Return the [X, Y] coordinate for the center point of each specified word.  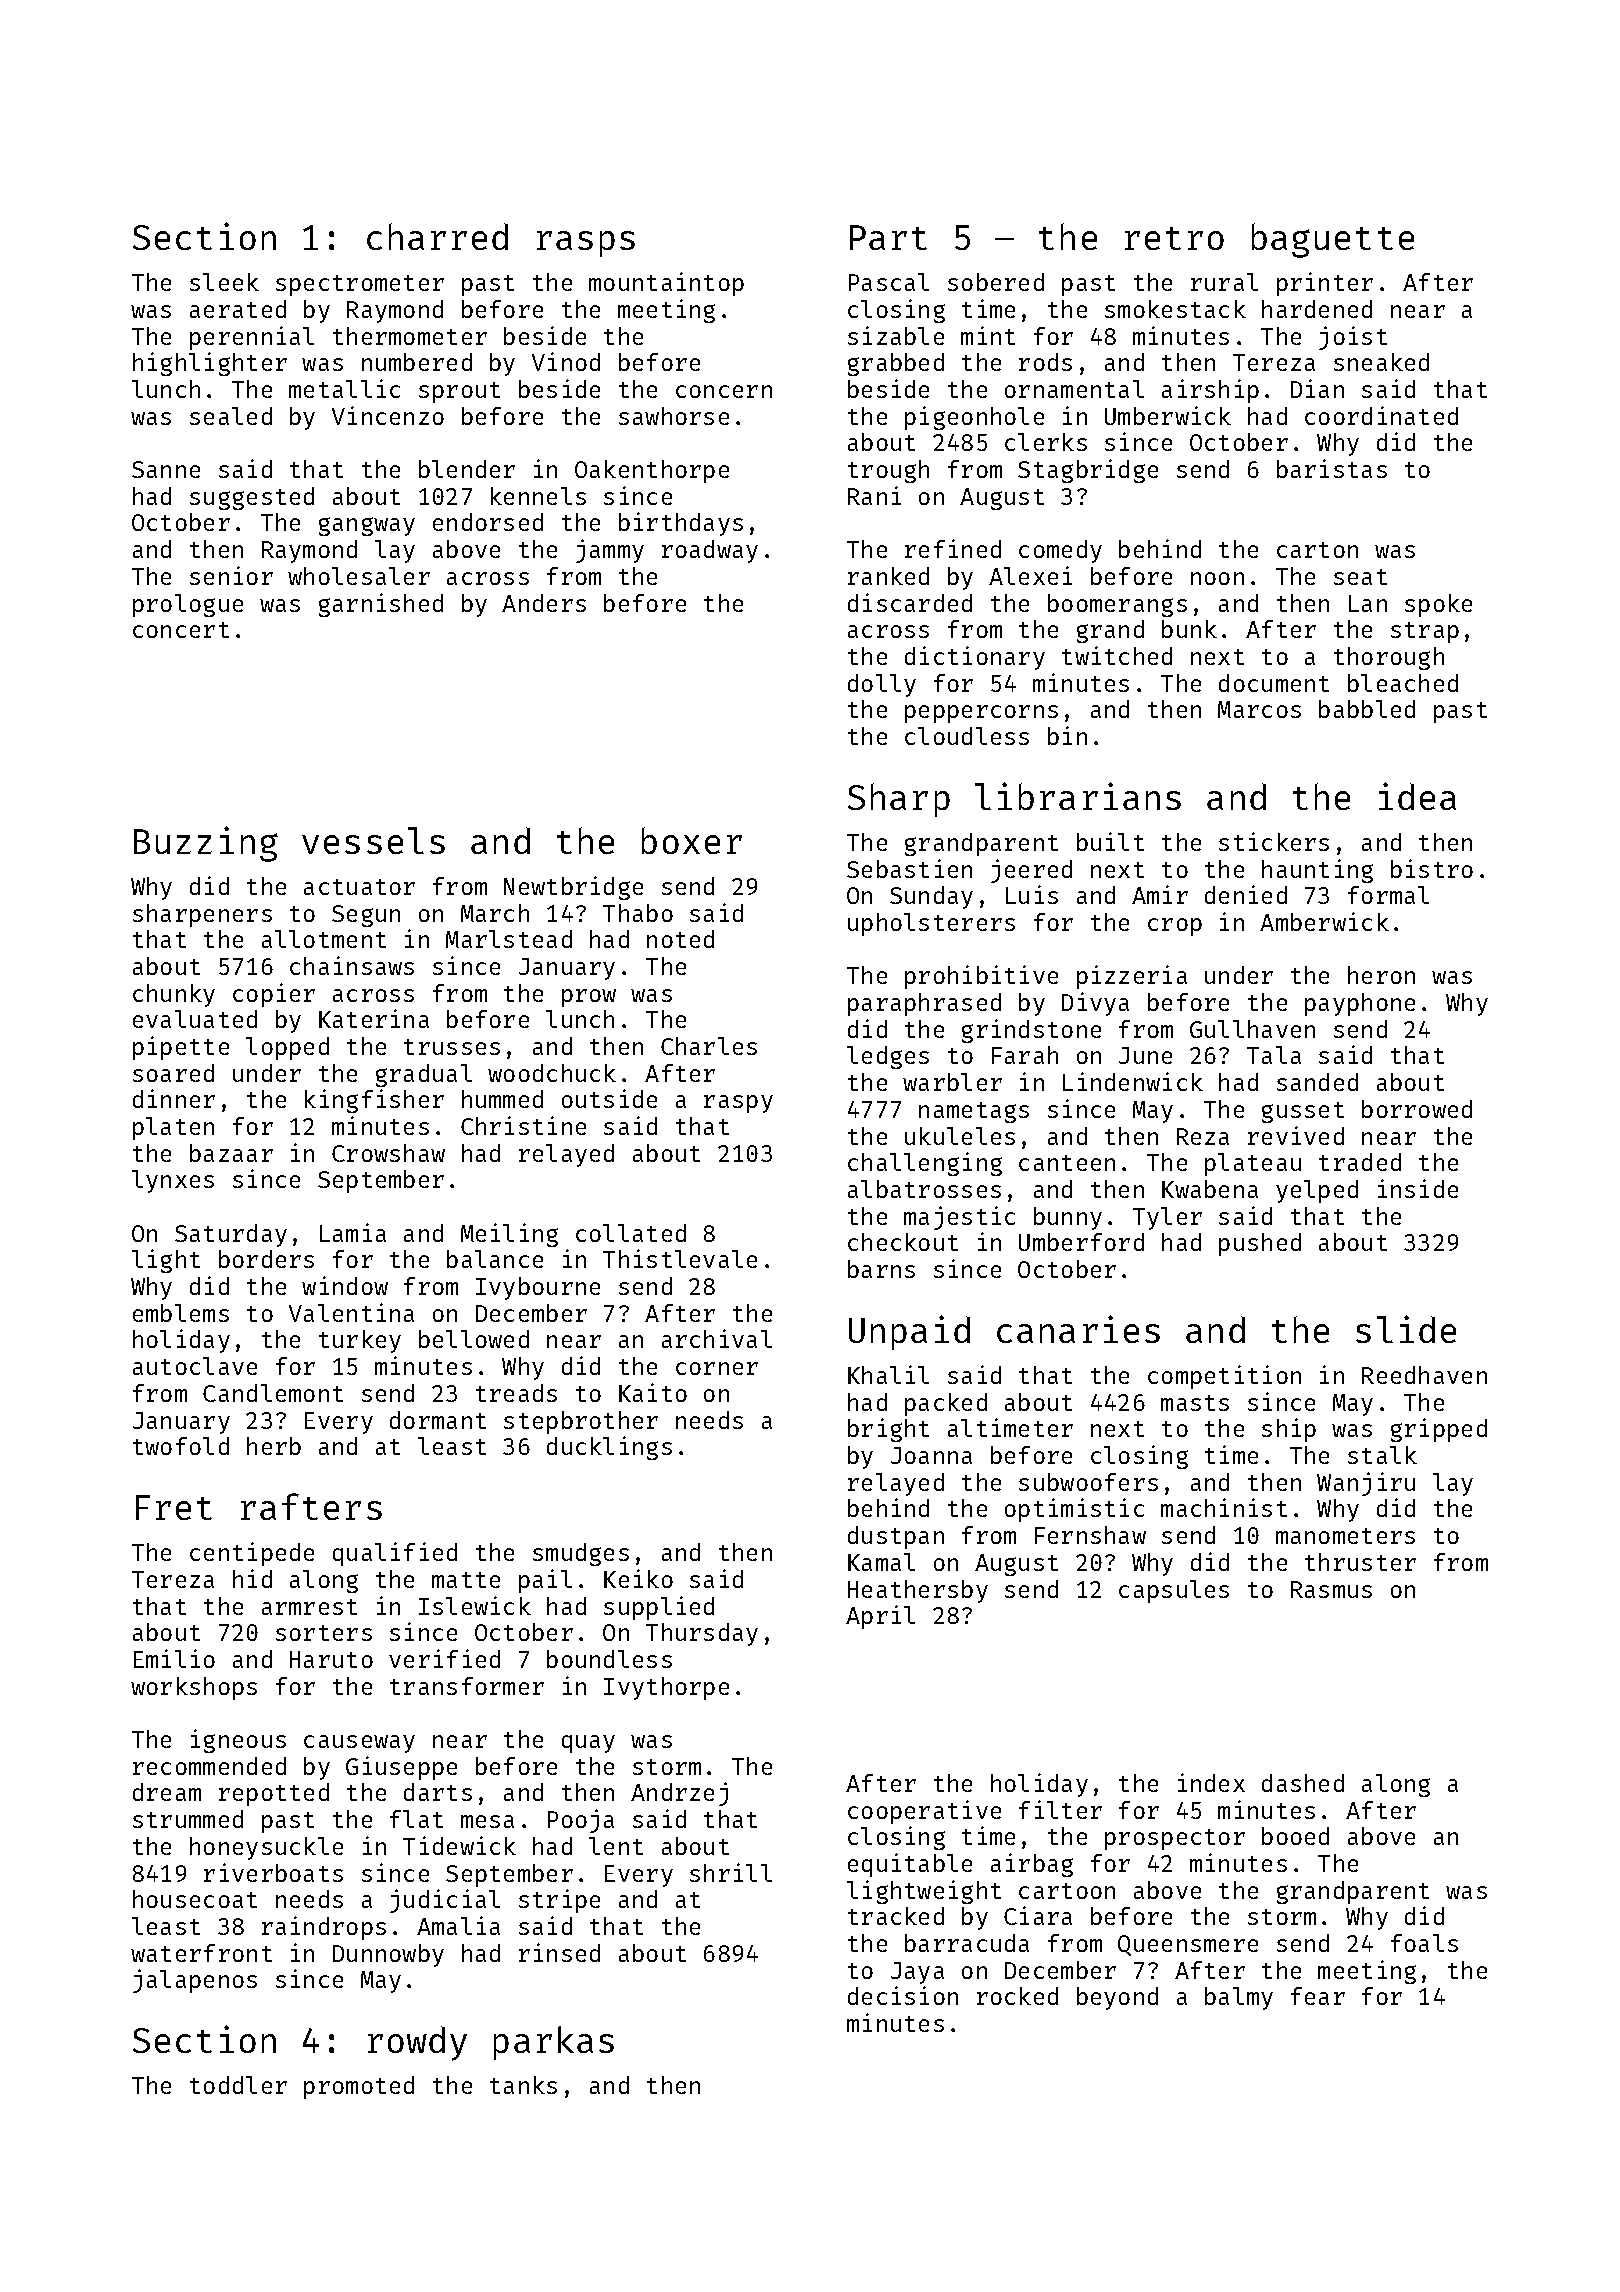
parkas [554, 2043]
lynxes [173, 1181]
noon [1217, 578]
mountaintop [666, 284]
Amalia [458, 1925]
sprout [459, 392]
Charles [709, 1046]
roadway [710, 551]
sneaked [1381, 362]
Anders [544, 603]
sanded [1317, 1082]
